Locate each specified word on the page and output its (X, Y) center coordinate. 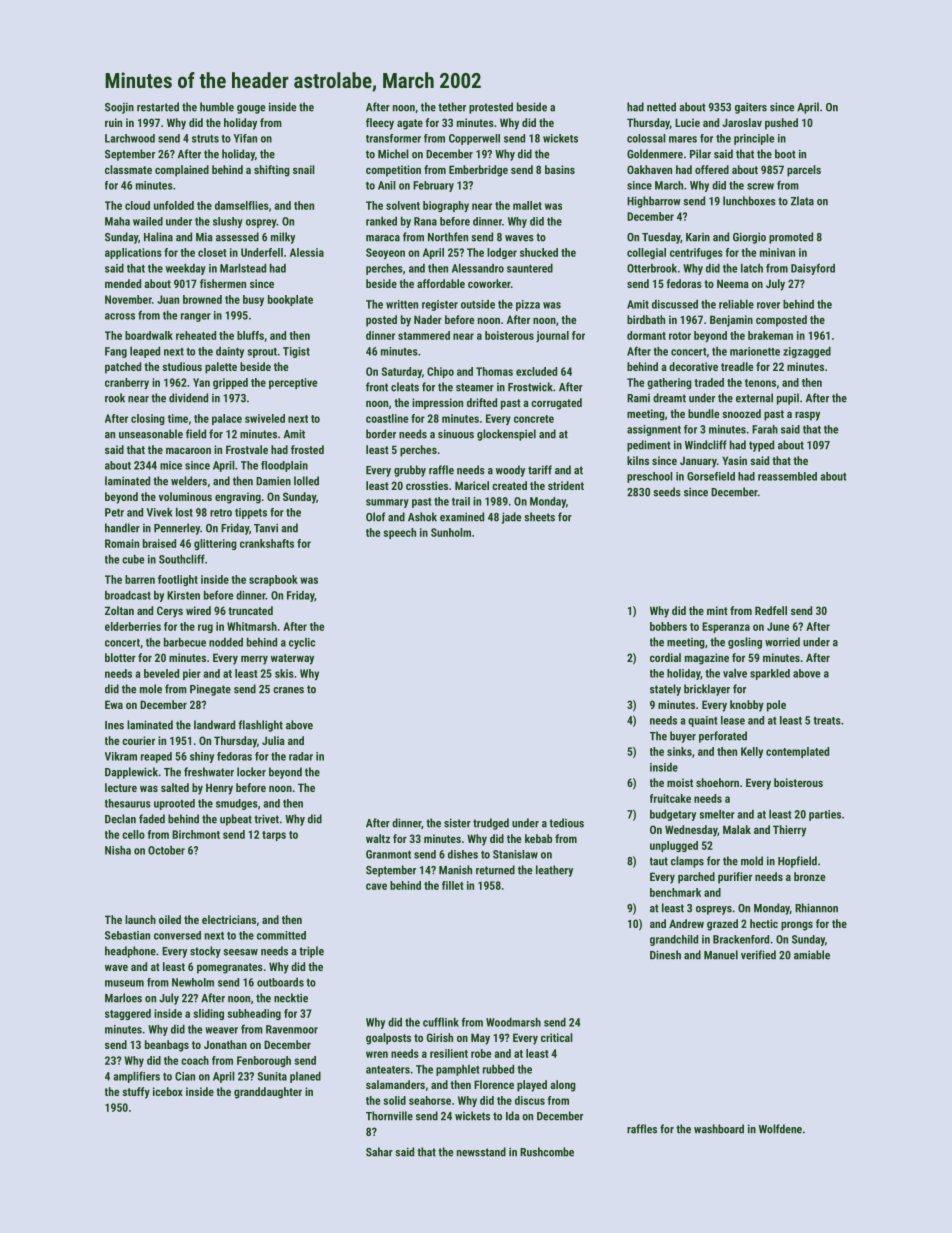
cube (133, 559)
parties (825, 815)
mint (717, 610)
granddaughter (268, 1093)
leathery (554, 871)
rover (768, 305)
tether (452, 107)
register (440, 305)
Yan (201, 382)
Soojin (119, 108)
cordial (665, 657)
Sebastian (127, 935)
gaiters (751, 108)
